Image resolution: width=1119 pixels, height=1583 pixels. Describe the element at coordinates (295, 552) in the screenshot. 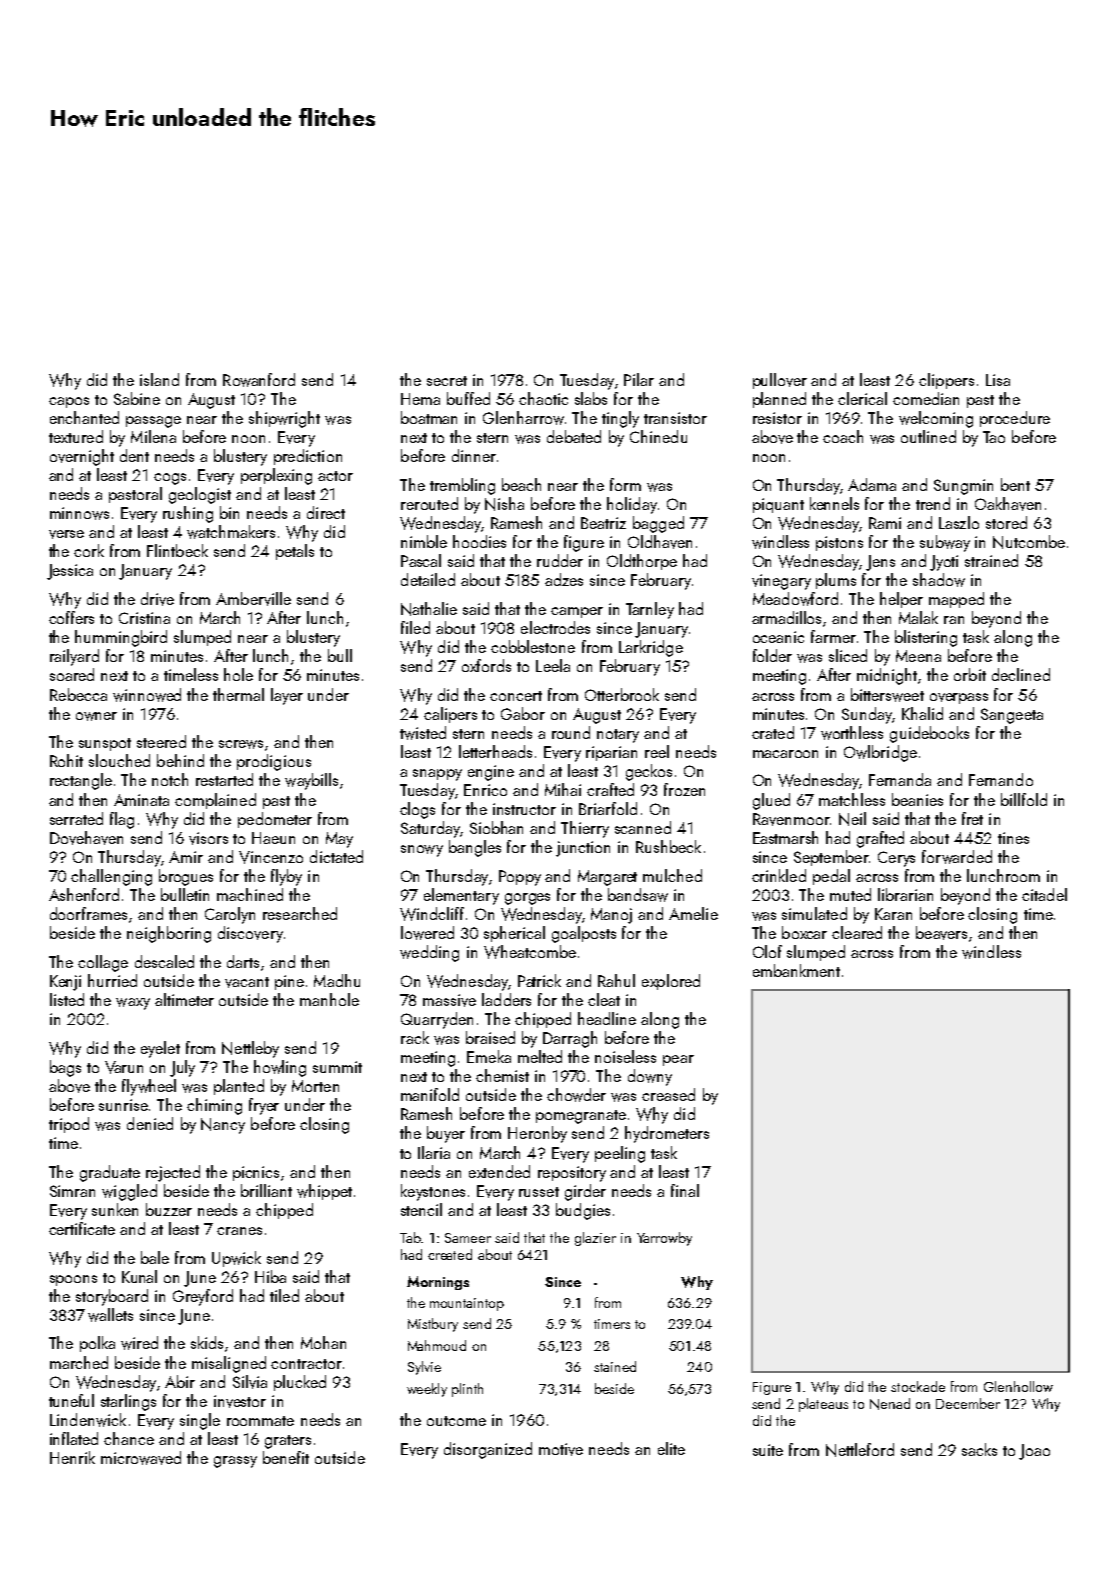

I see `petals` at that location.
